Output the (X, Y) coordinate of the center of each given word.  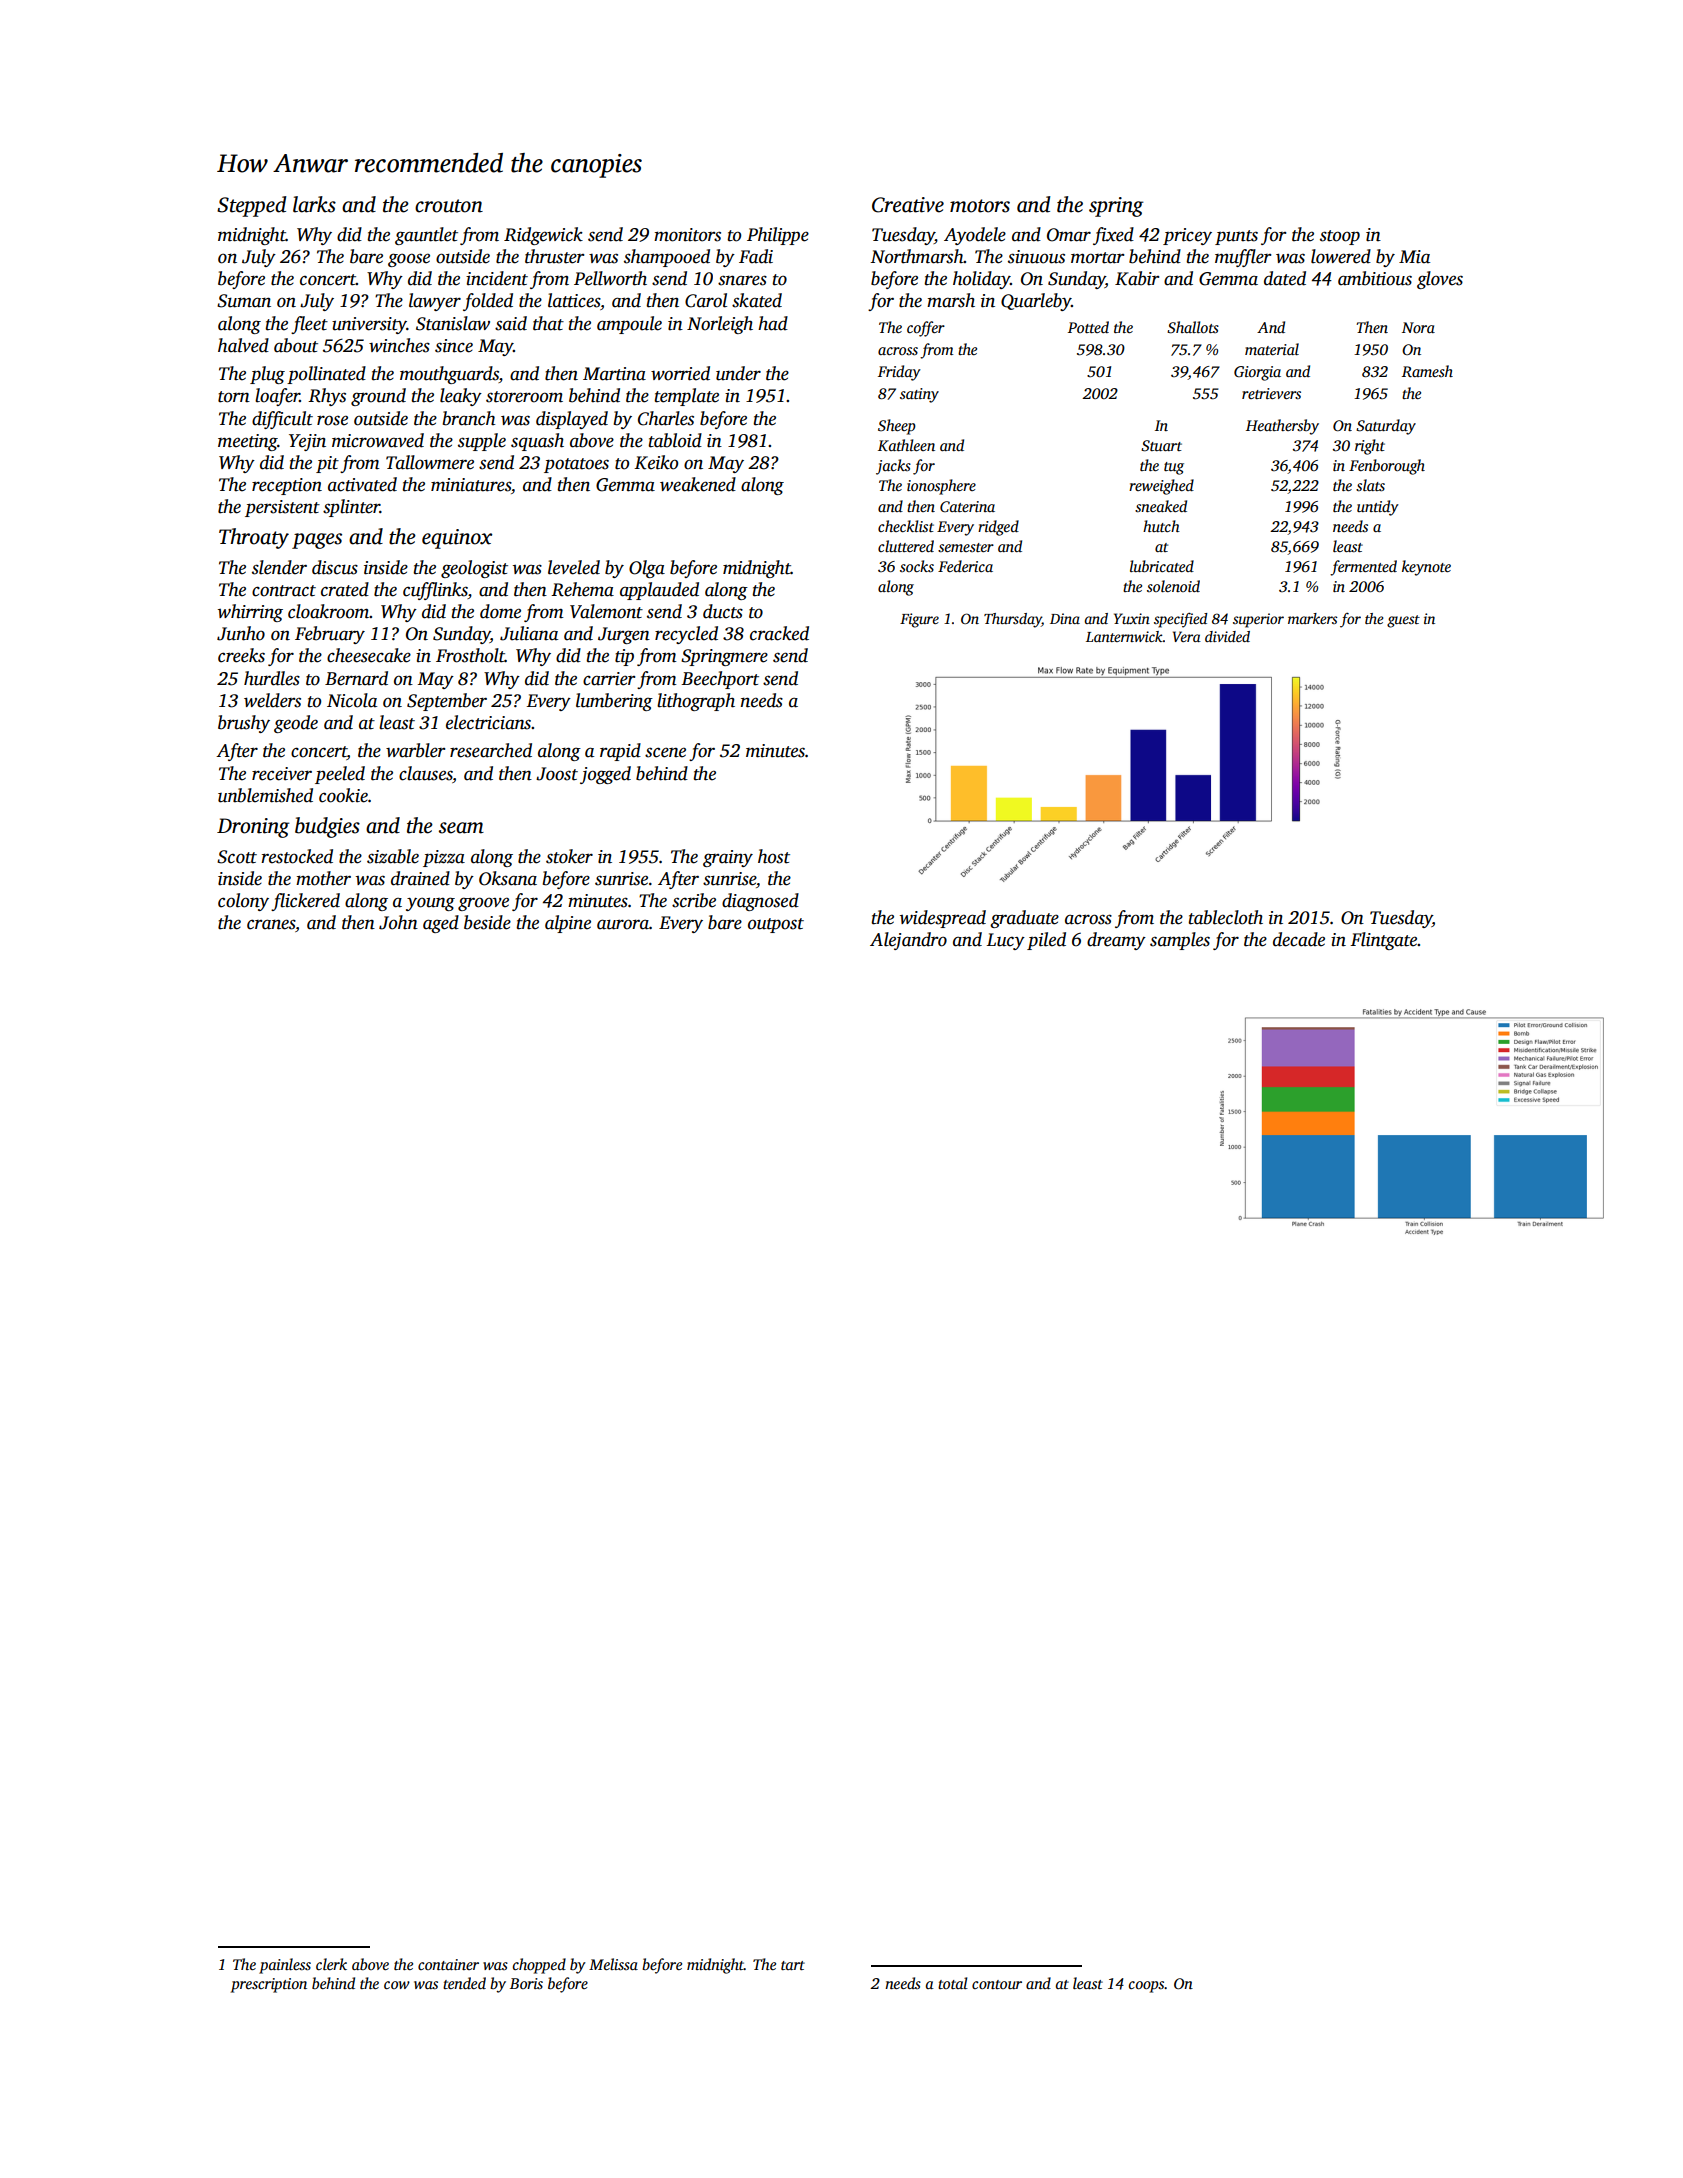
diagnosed (760, 902)
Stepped (251, 206)
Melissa (613, 1964)
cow (397, 1985)
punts (1236, 237)
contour (997, 1984)
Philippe (778, 236)
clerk (331, 1964)
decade (1299, 939)
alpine (568, 924)
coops (1147, 1987)
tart (793, 1965)
